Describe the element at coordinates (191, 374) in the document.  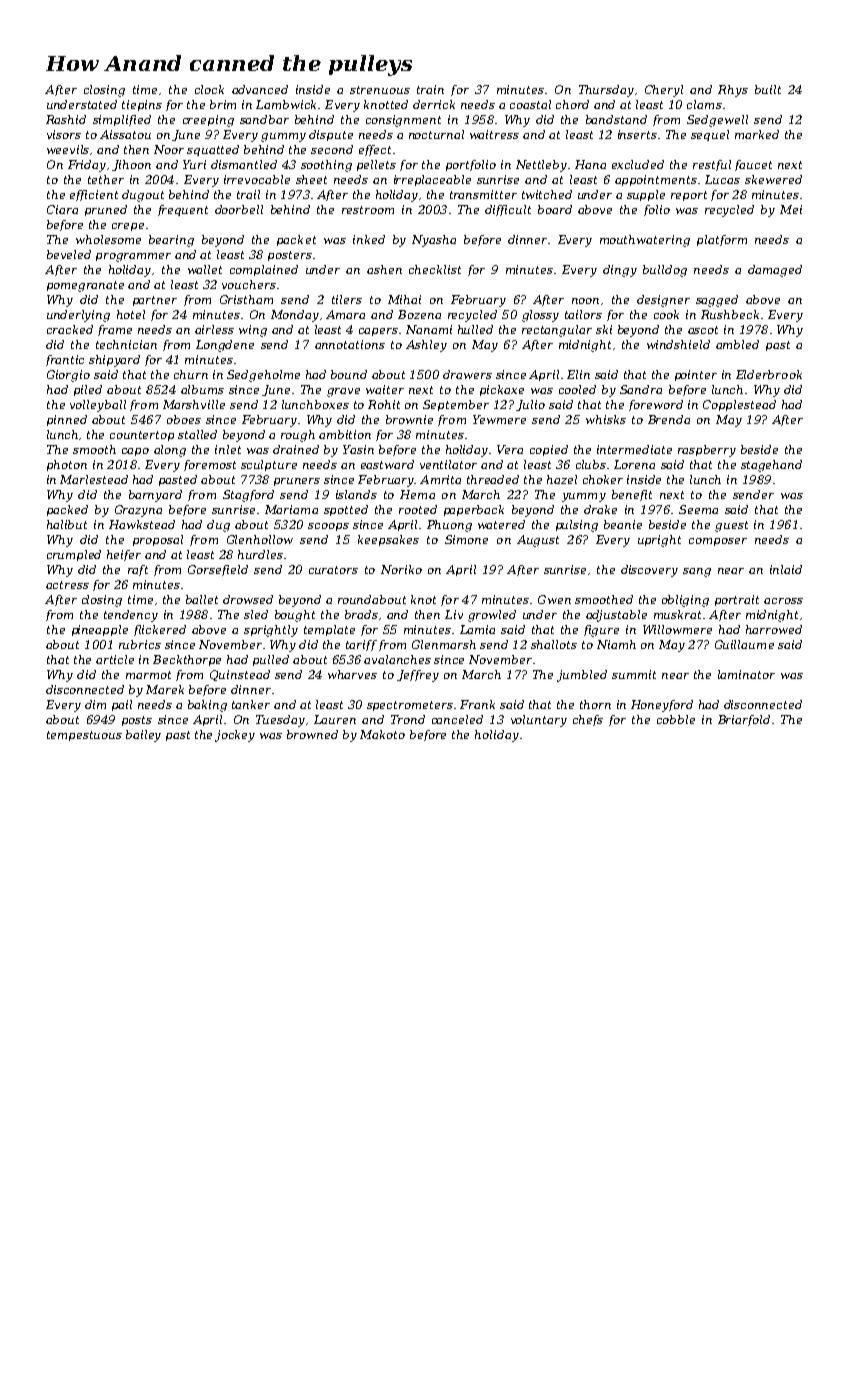
I see `churn` at that location.
